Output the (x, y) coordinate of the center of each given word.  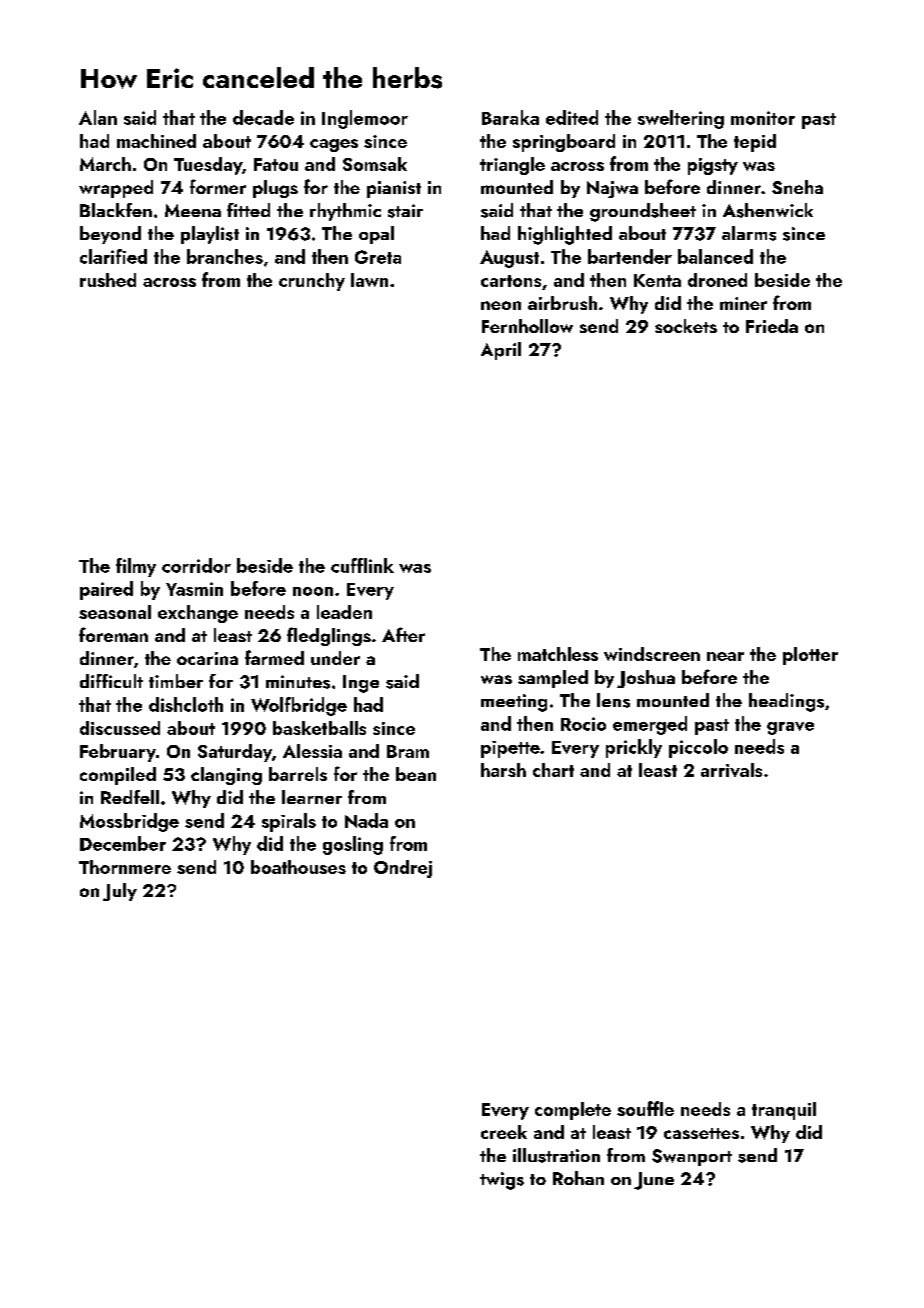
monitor (763, 118)
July (120, 892)
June (654, 1181)
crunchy (312, 282)
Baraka (510, 117)
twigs (502, 1181)
